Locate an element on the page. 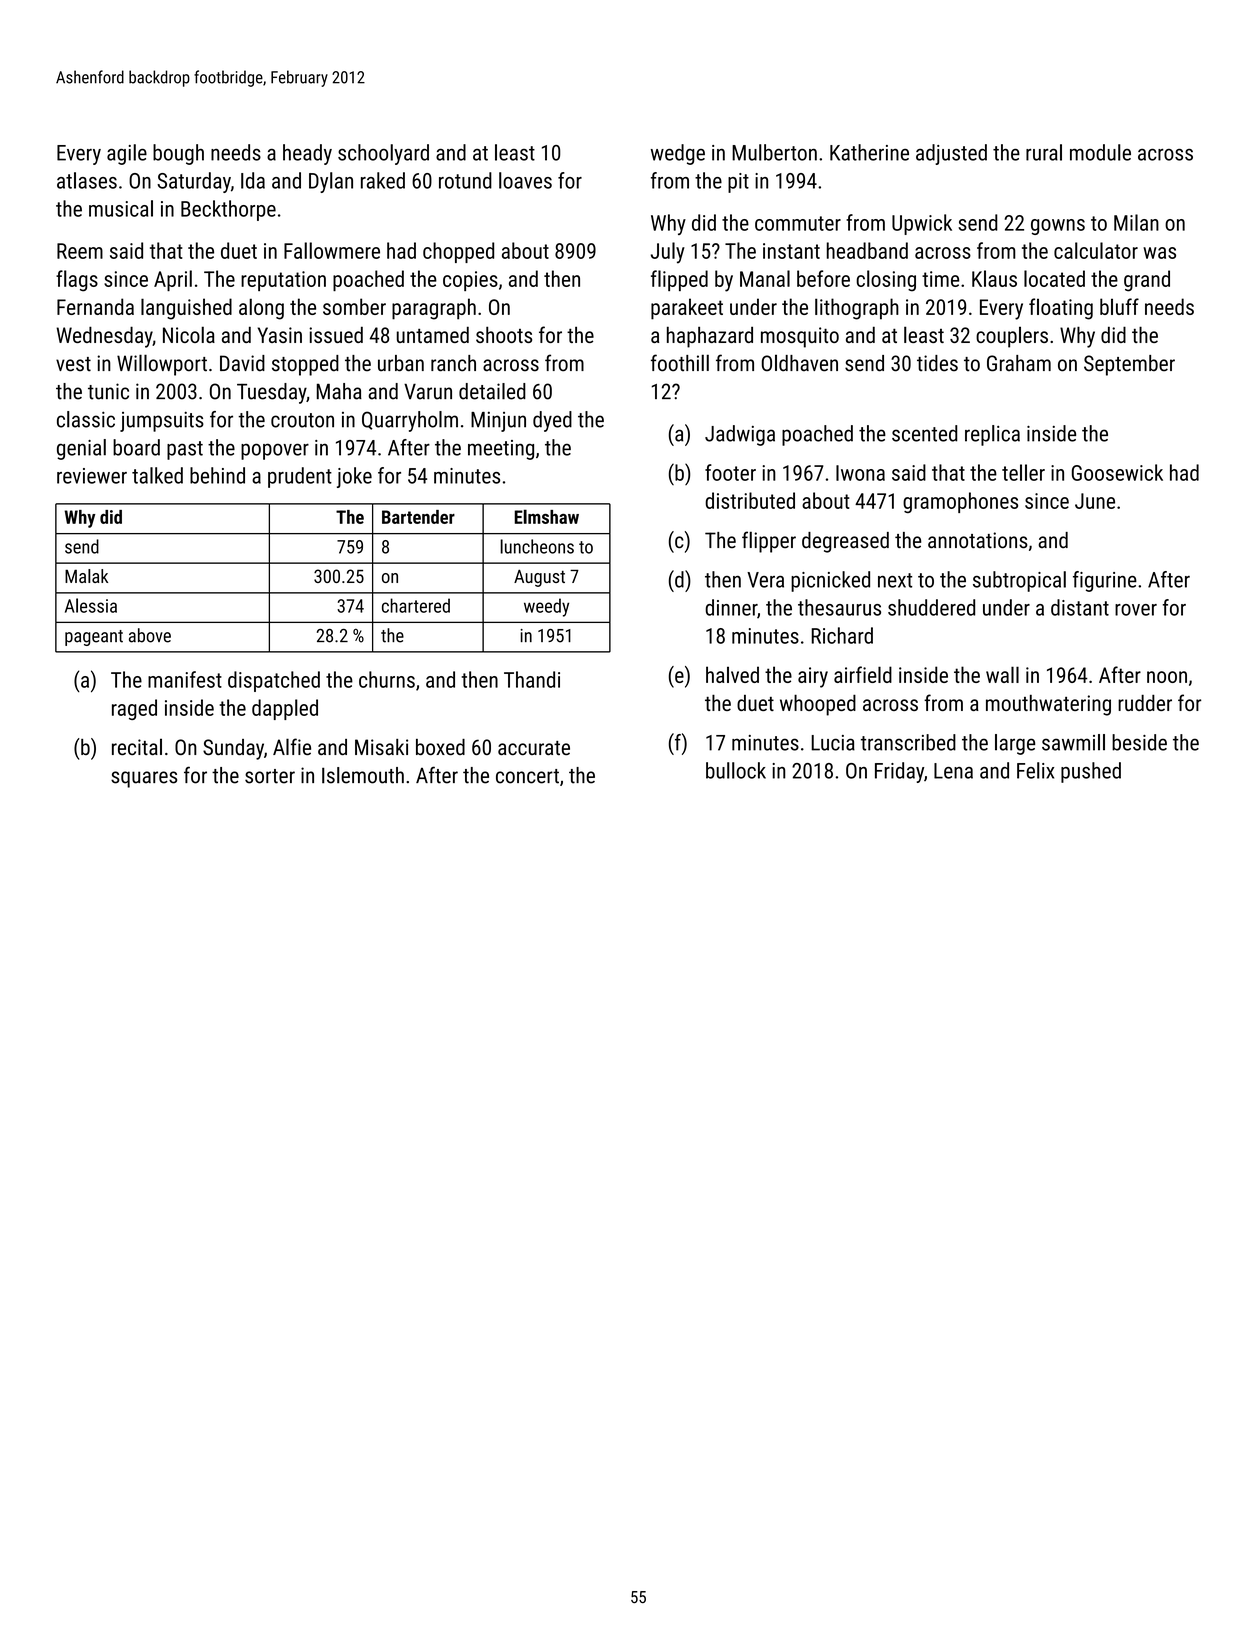 The width and height of the document is (1260, 1630). Vera is located at coordinates (765, 580).
